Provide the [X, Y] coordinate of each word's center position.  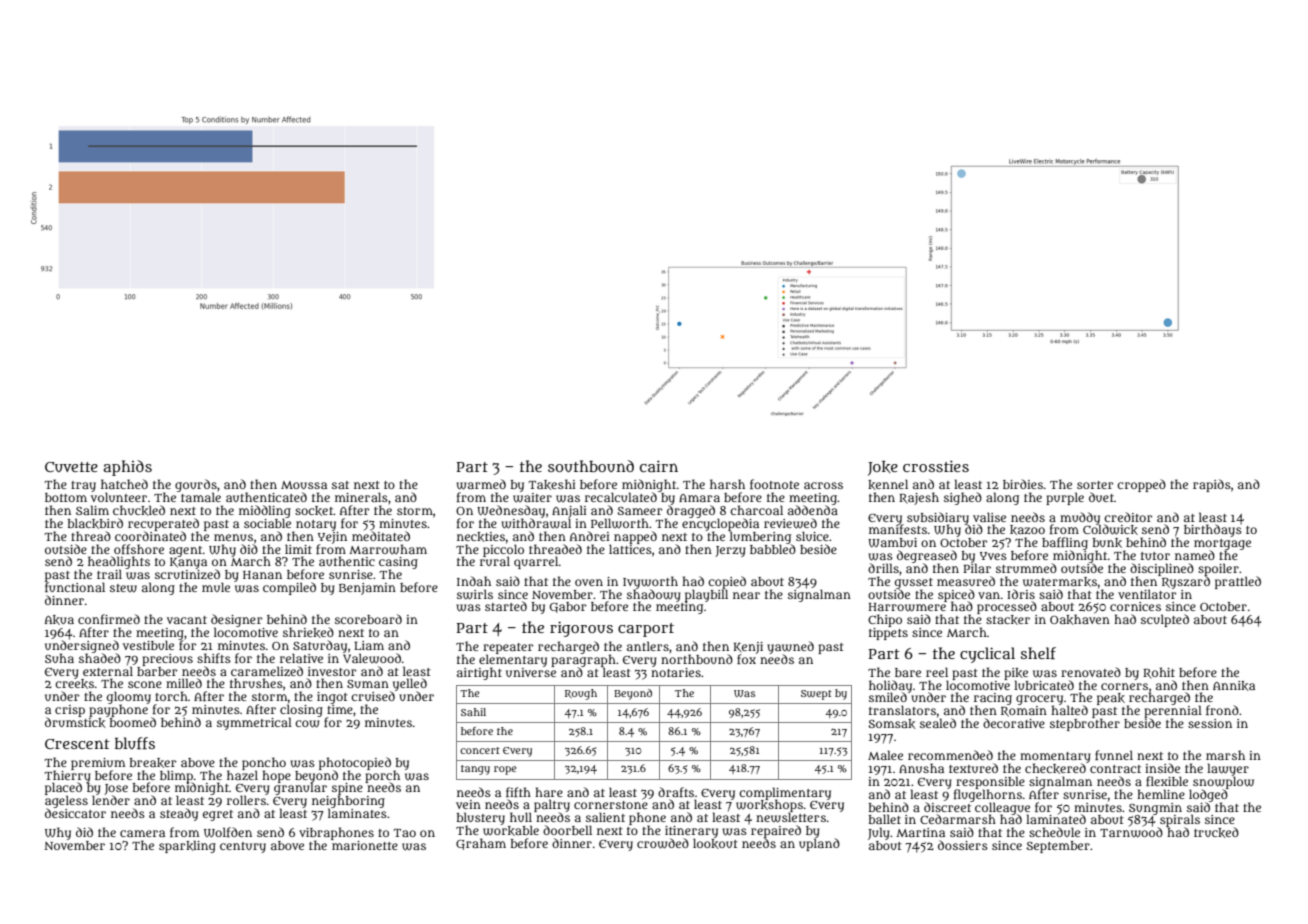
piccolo [503, 550]
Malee [885, 755]
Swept [816, 695]
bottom [66, 497]
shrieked [308, 632]
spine [347, 789]
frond [1222, 710]
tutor [1155, 556]
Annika [1234, 686]
